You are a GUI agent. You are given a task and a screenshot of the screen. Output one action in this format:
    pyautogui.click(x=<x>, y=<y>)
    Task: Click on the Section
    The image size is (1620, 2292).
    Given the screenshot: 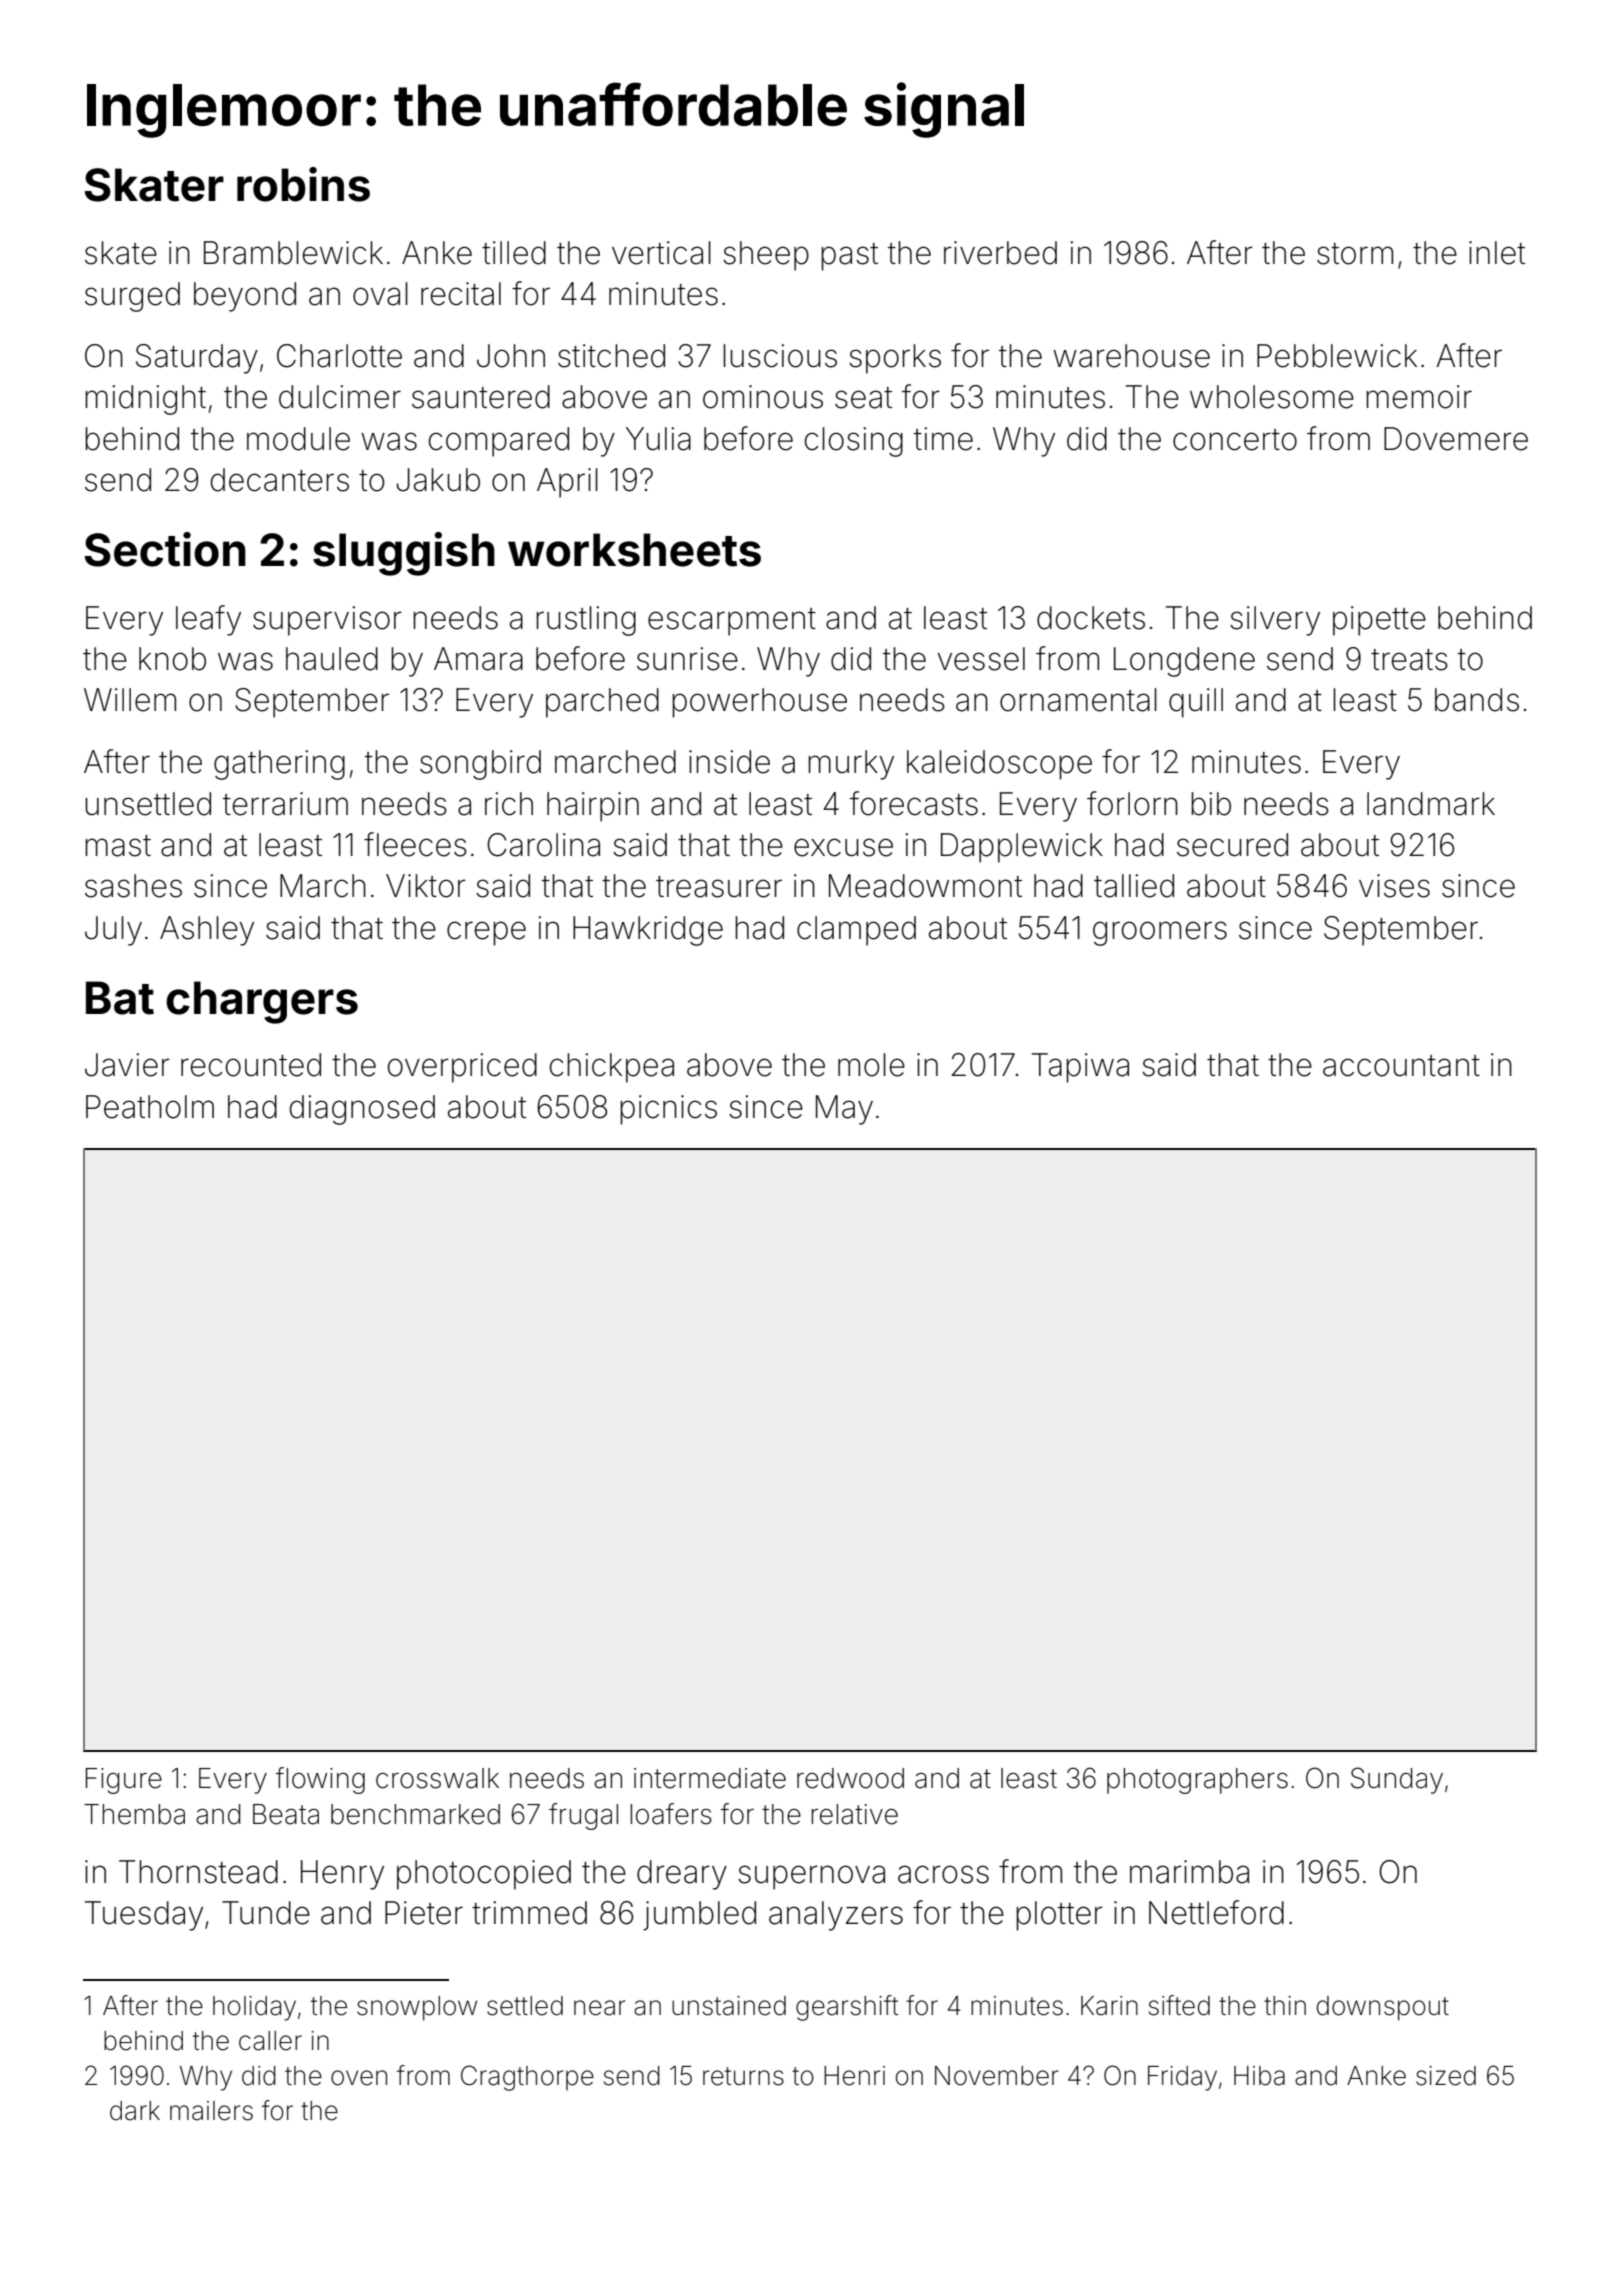 What is the action you would take?
    pyautogui.click(x=165, y=549)
